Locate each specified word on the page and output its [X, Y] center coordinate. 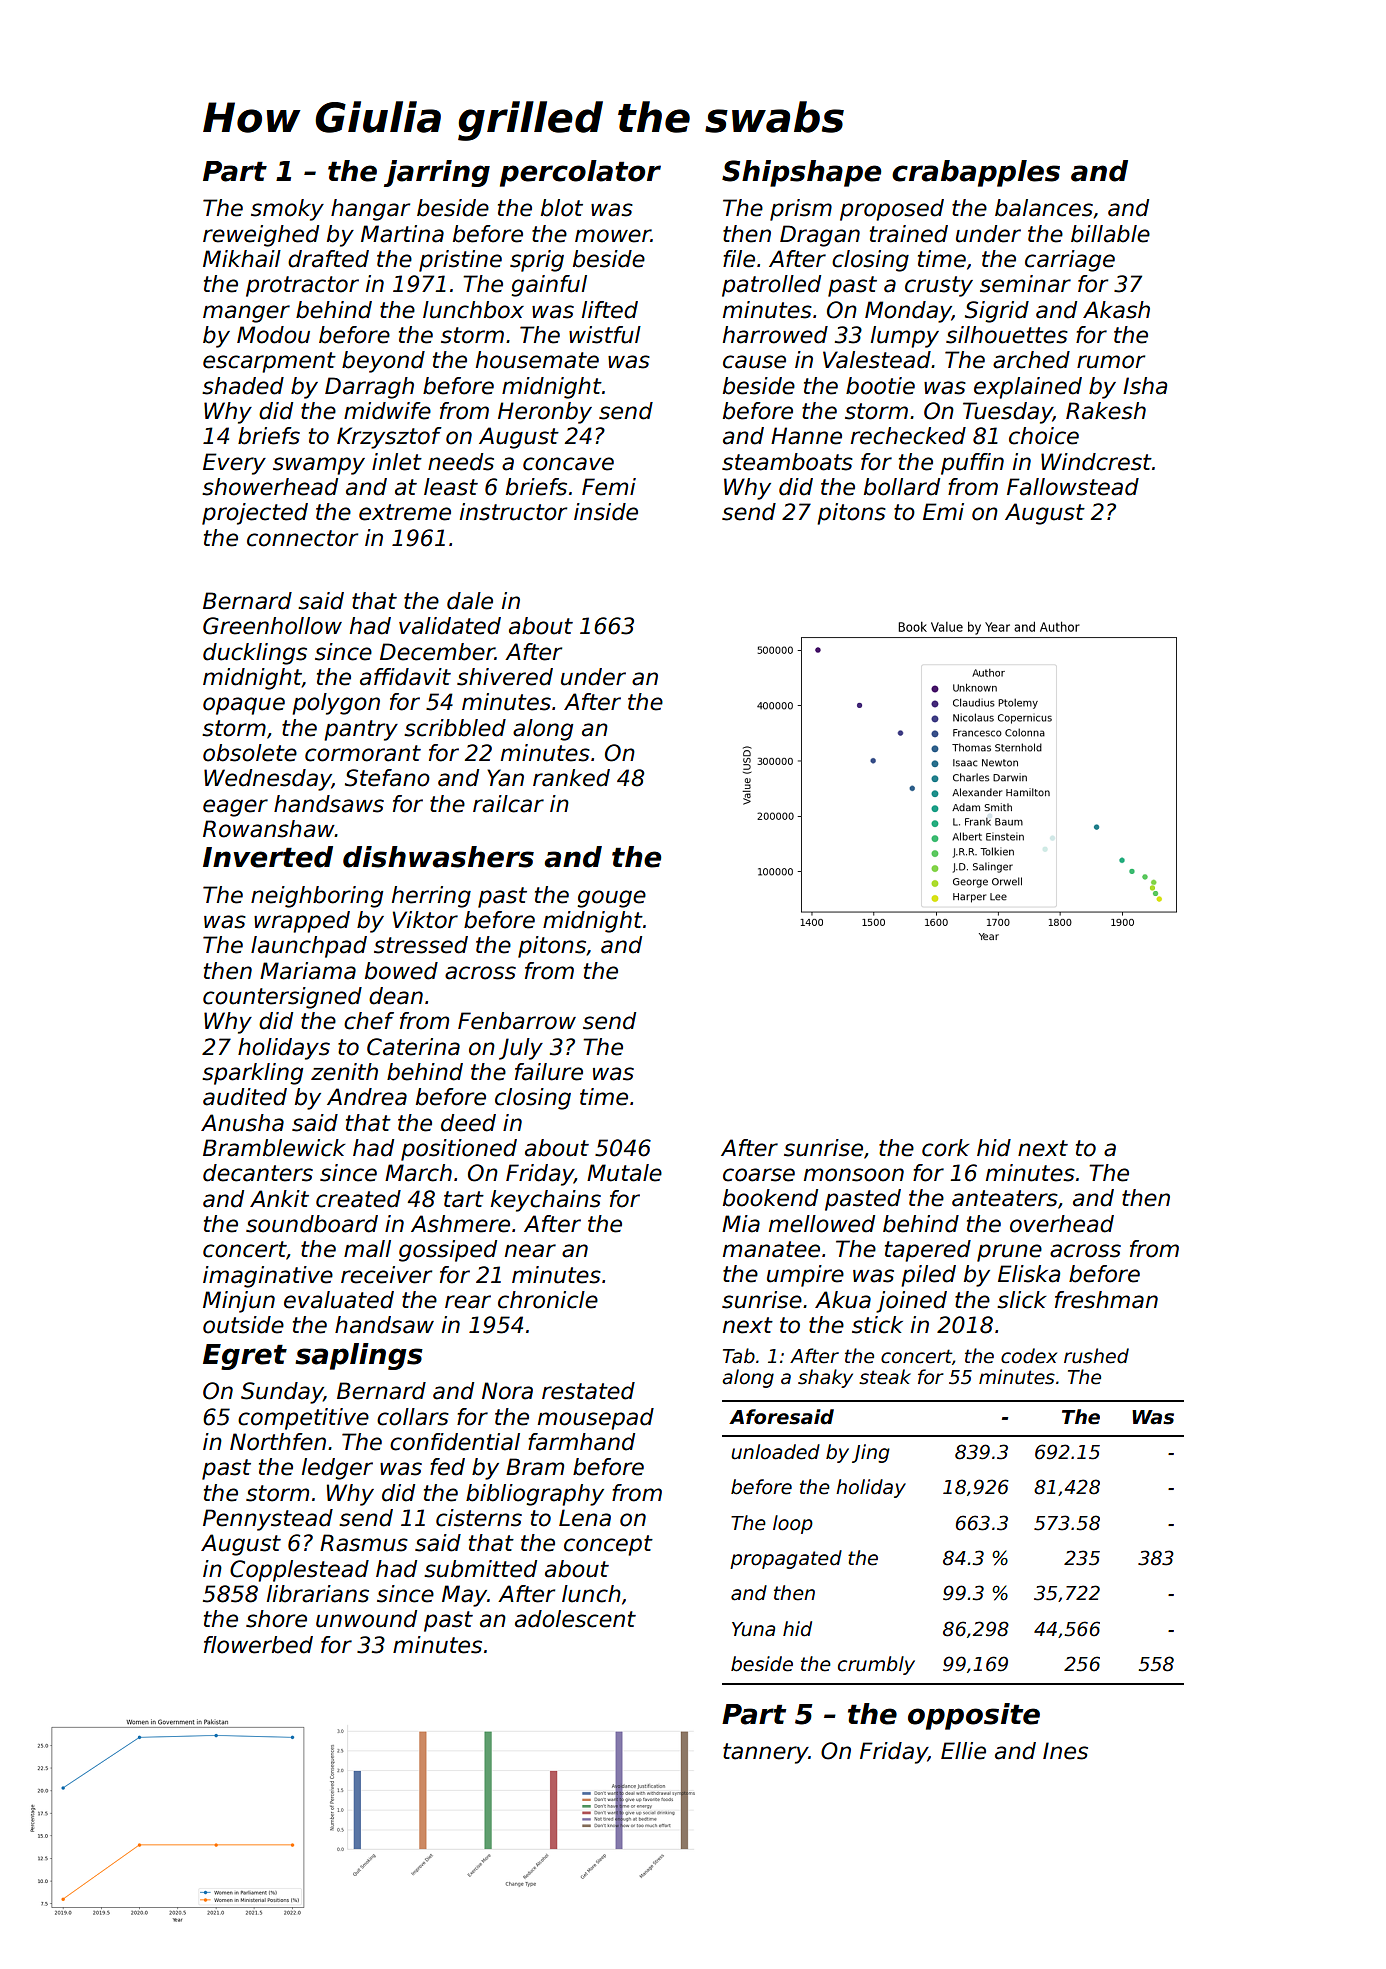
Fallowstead [1073, 487]
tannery [766, 1753]
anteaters [1005, 1198]
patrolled [771, 286]
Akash [1116, 310]
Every [234, 464]
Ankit [279, 1198]
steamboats [787, 462]
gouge [611, 899]
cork [946, 1148]
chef [369, 1021]
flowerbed [258, 1645]
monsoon [854, 1175]
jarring [437, 173]
